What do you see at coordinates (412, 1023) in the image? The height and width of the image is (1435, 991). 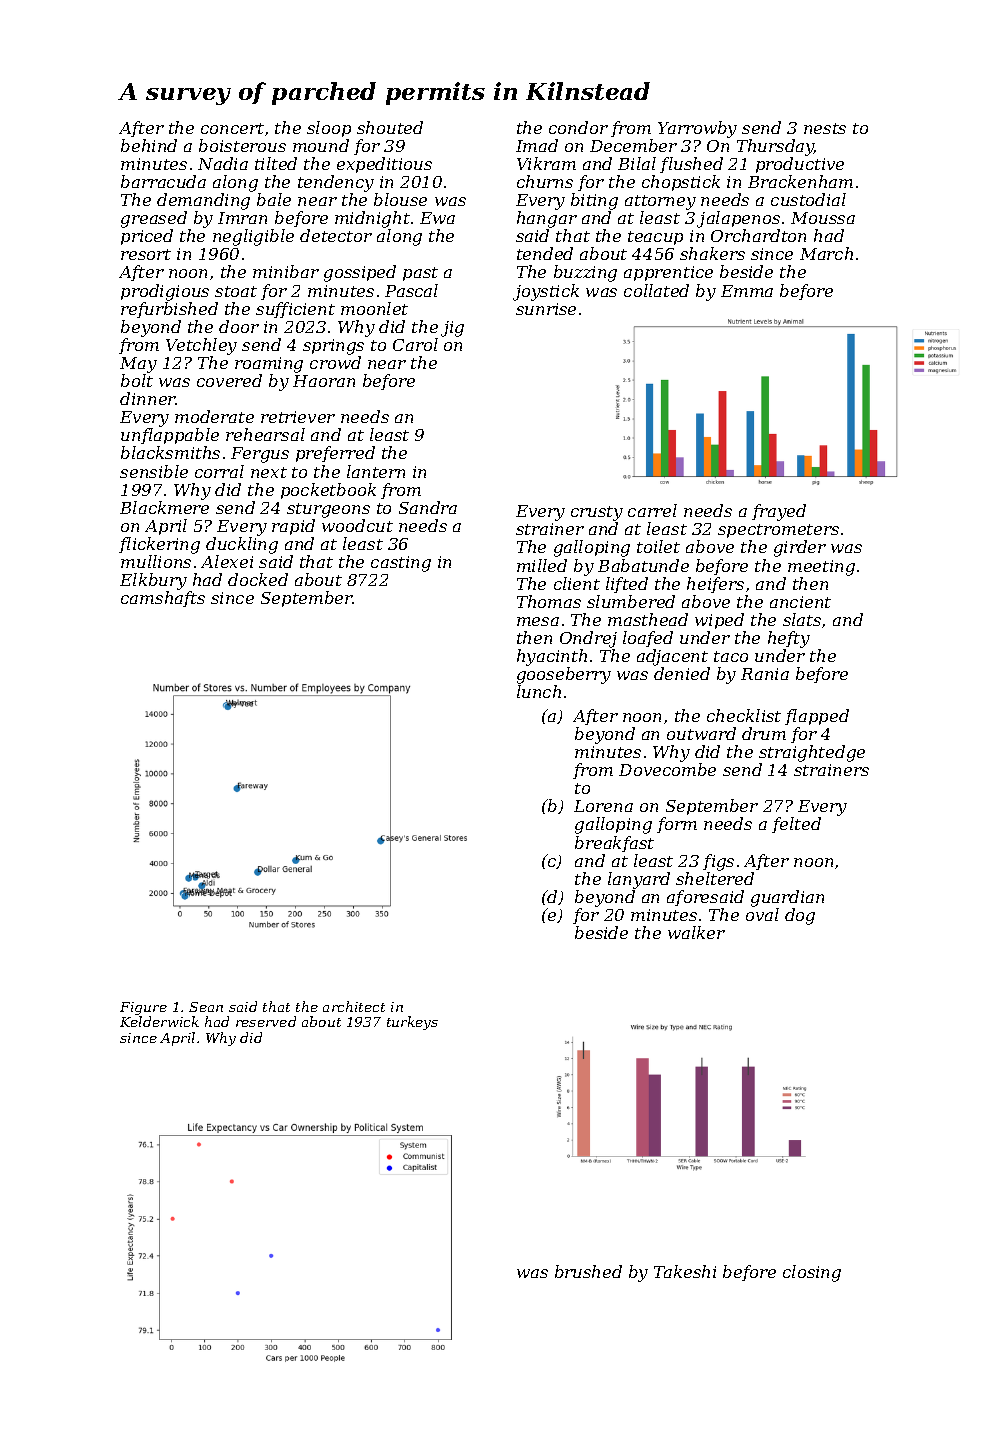 I see `turkeys` at bounding box center [412, 1023].
